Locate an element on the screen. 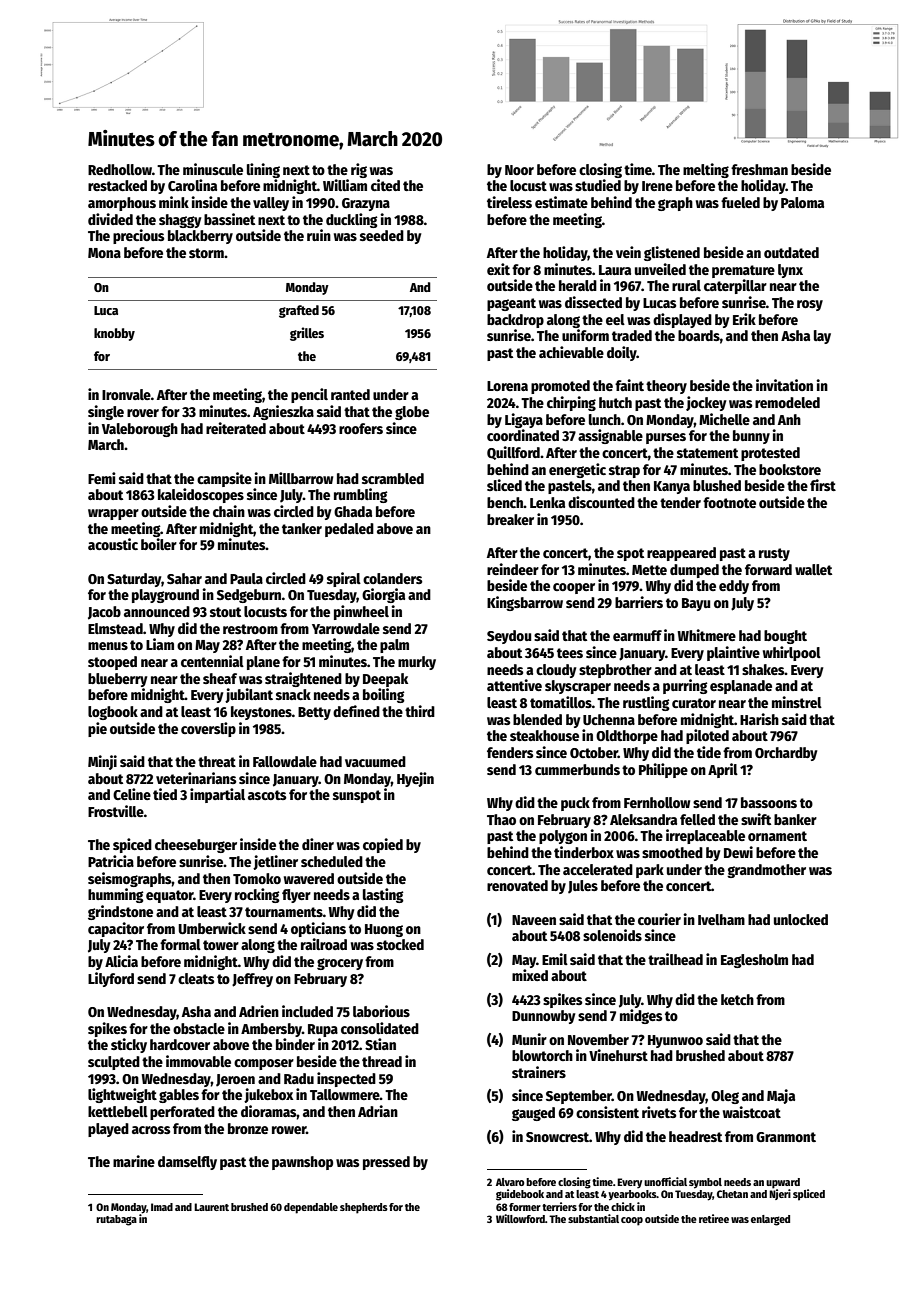 The height and width of the screenshot is (1314, 924). knobby is located at coordinates (114, 334).
